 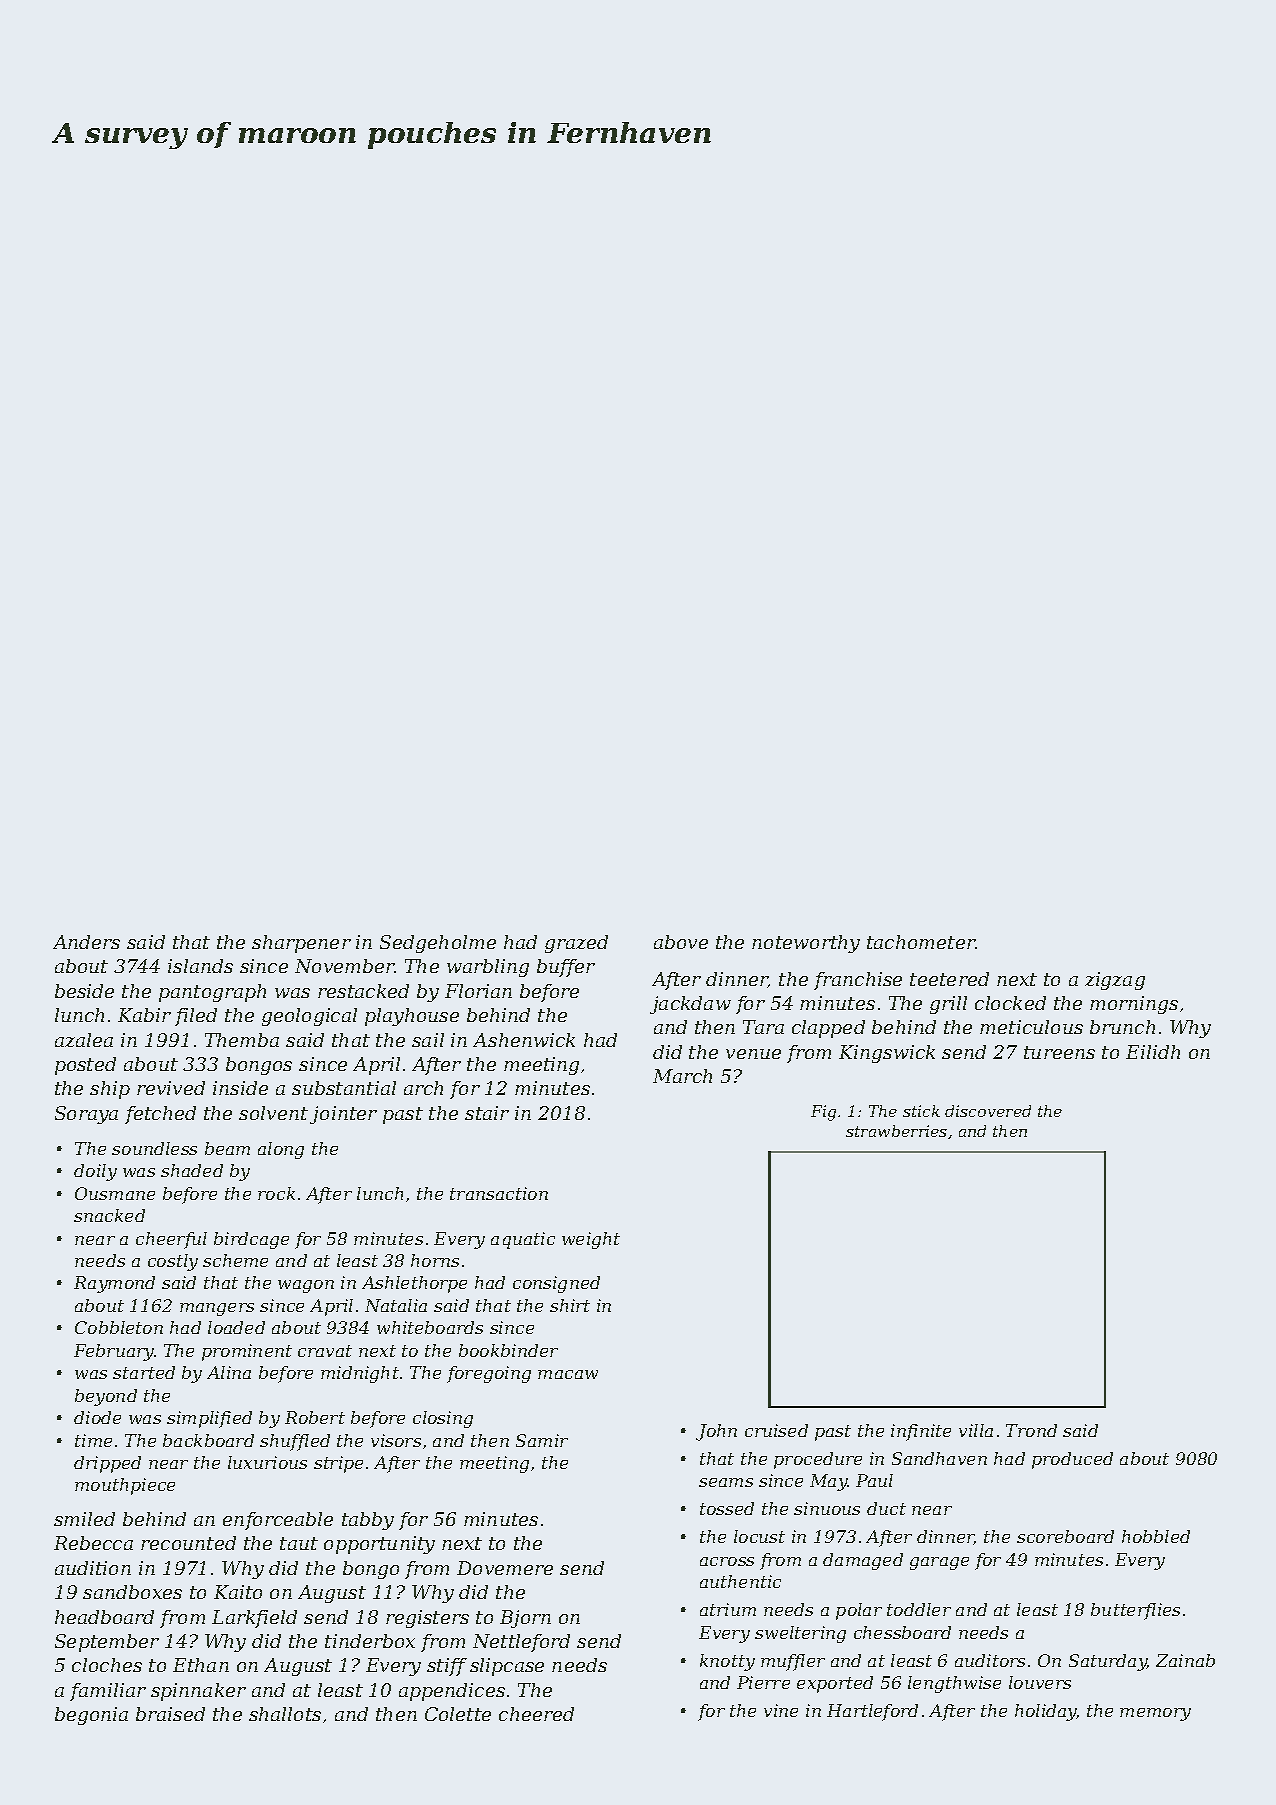 I want to click on above, so click(x=681, y=942).
